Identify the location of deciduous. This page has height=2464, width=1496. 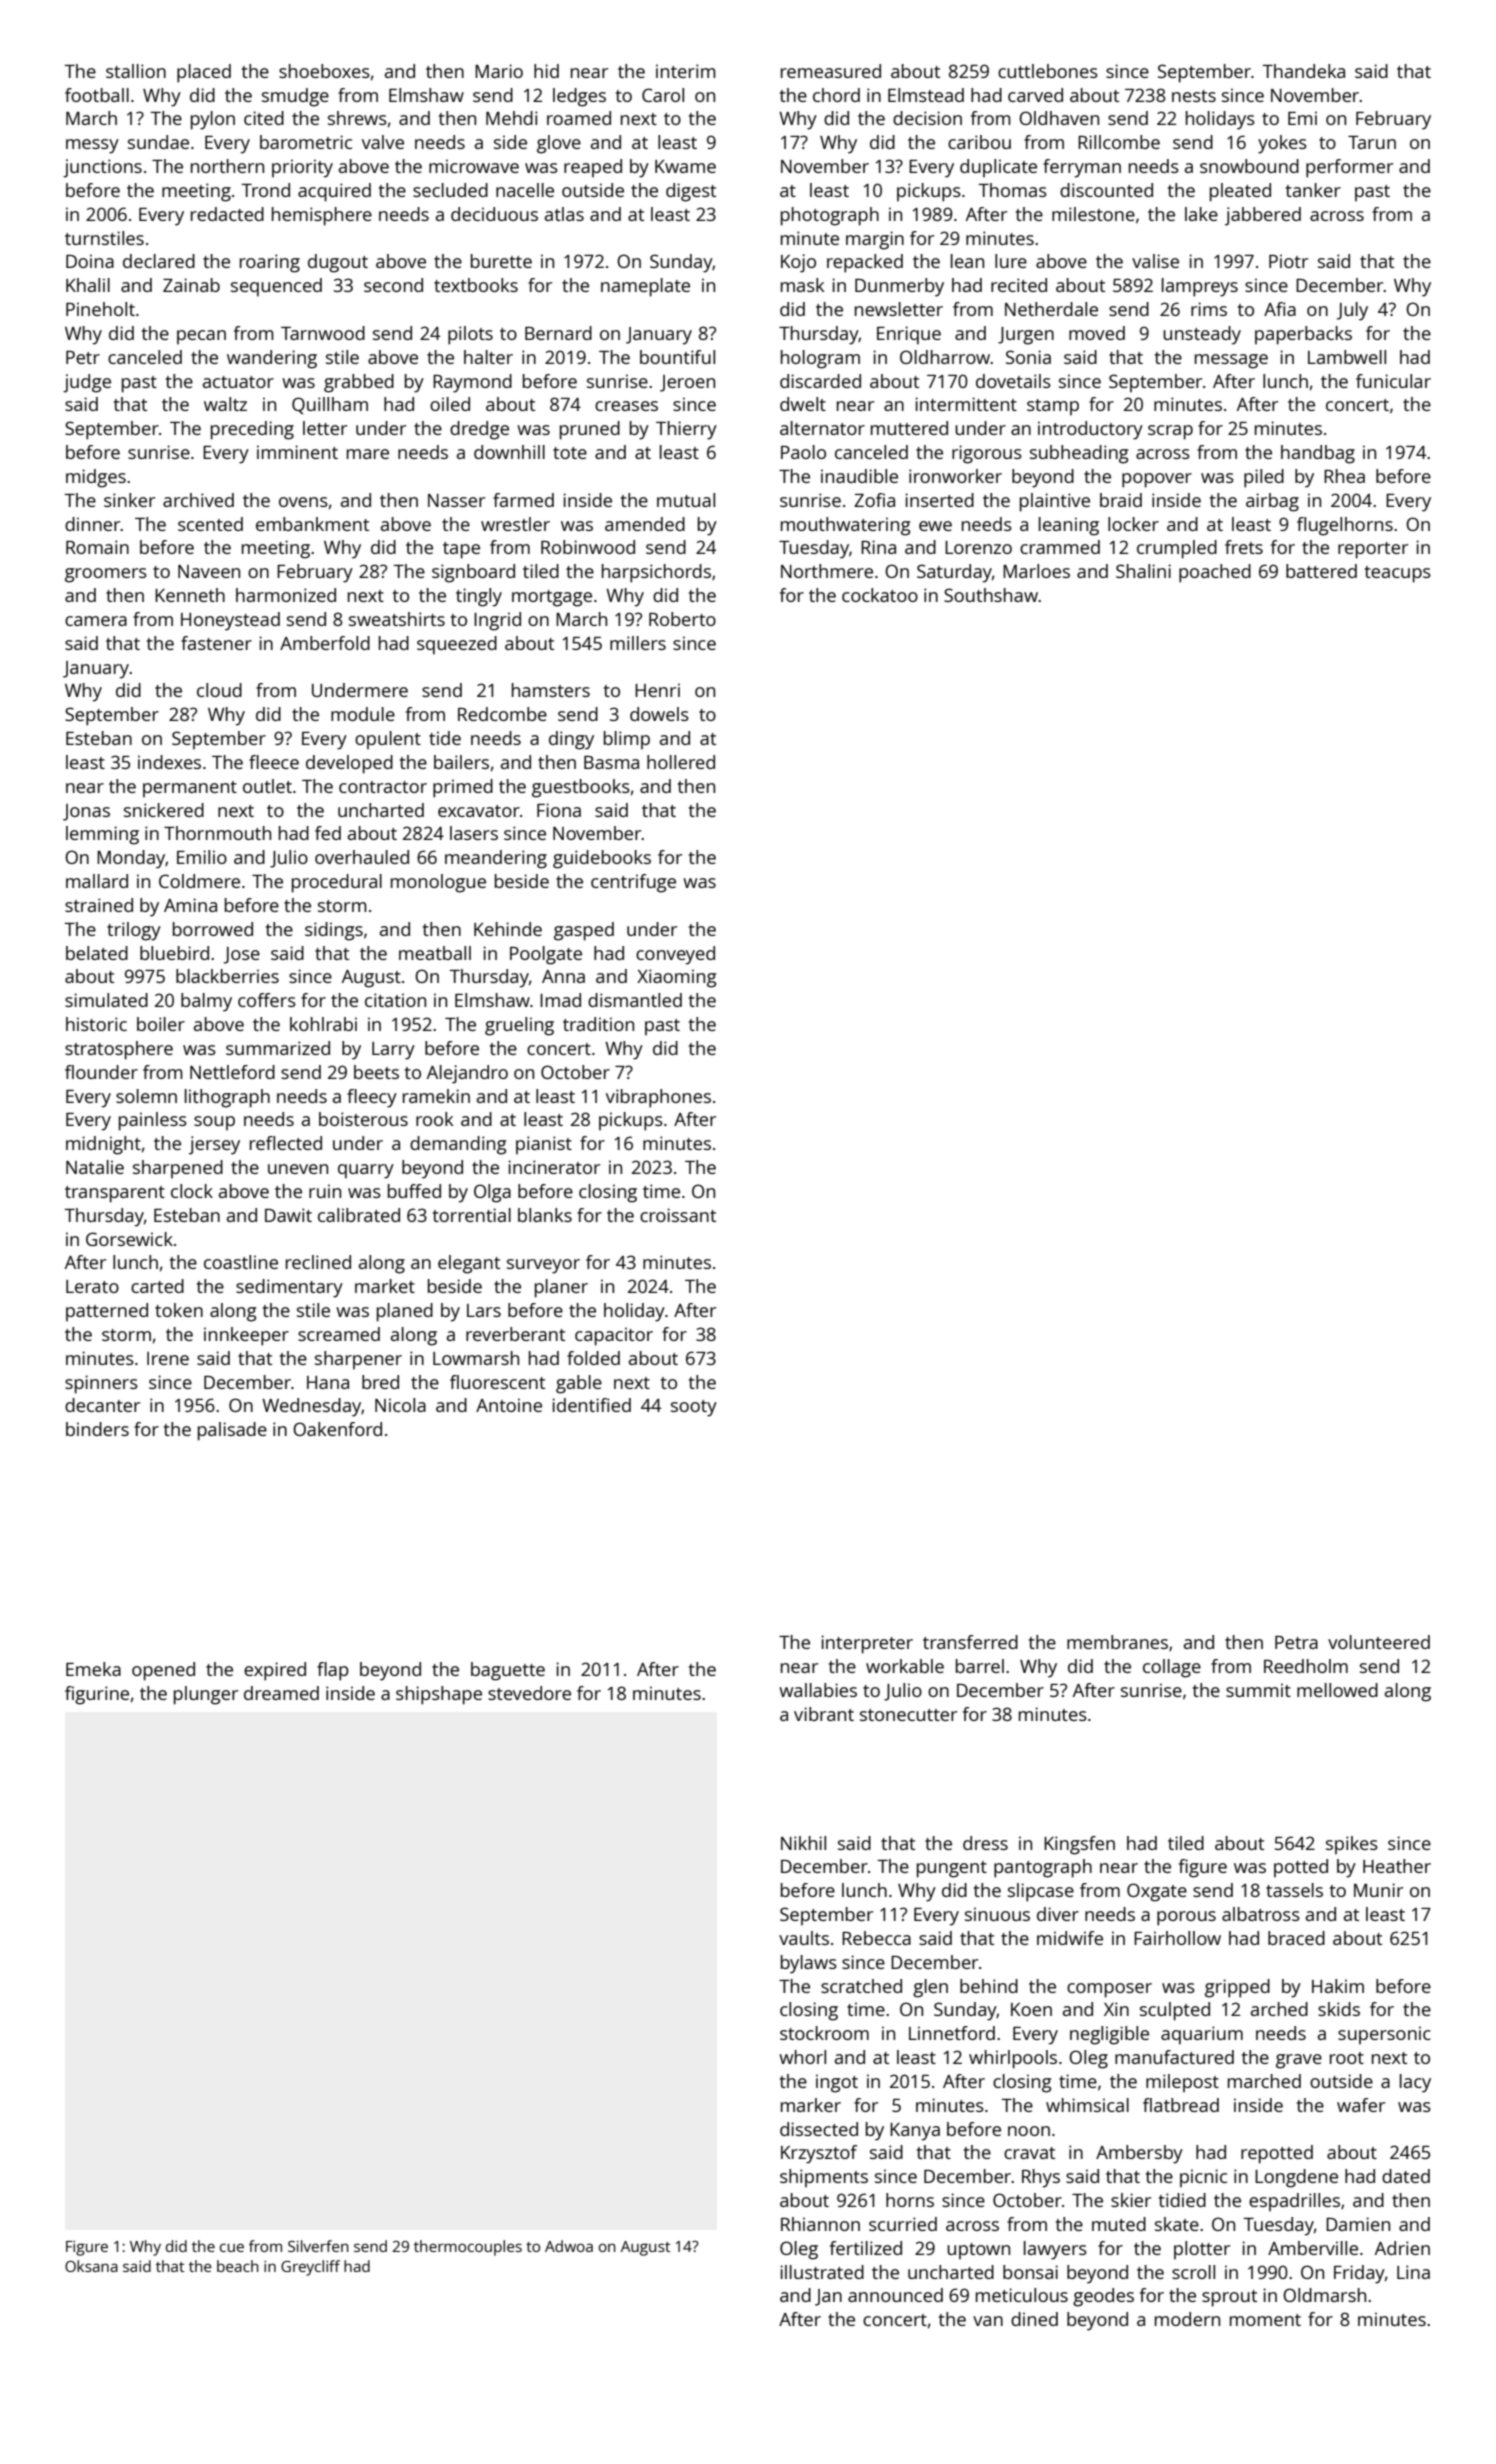
(494, 214).
